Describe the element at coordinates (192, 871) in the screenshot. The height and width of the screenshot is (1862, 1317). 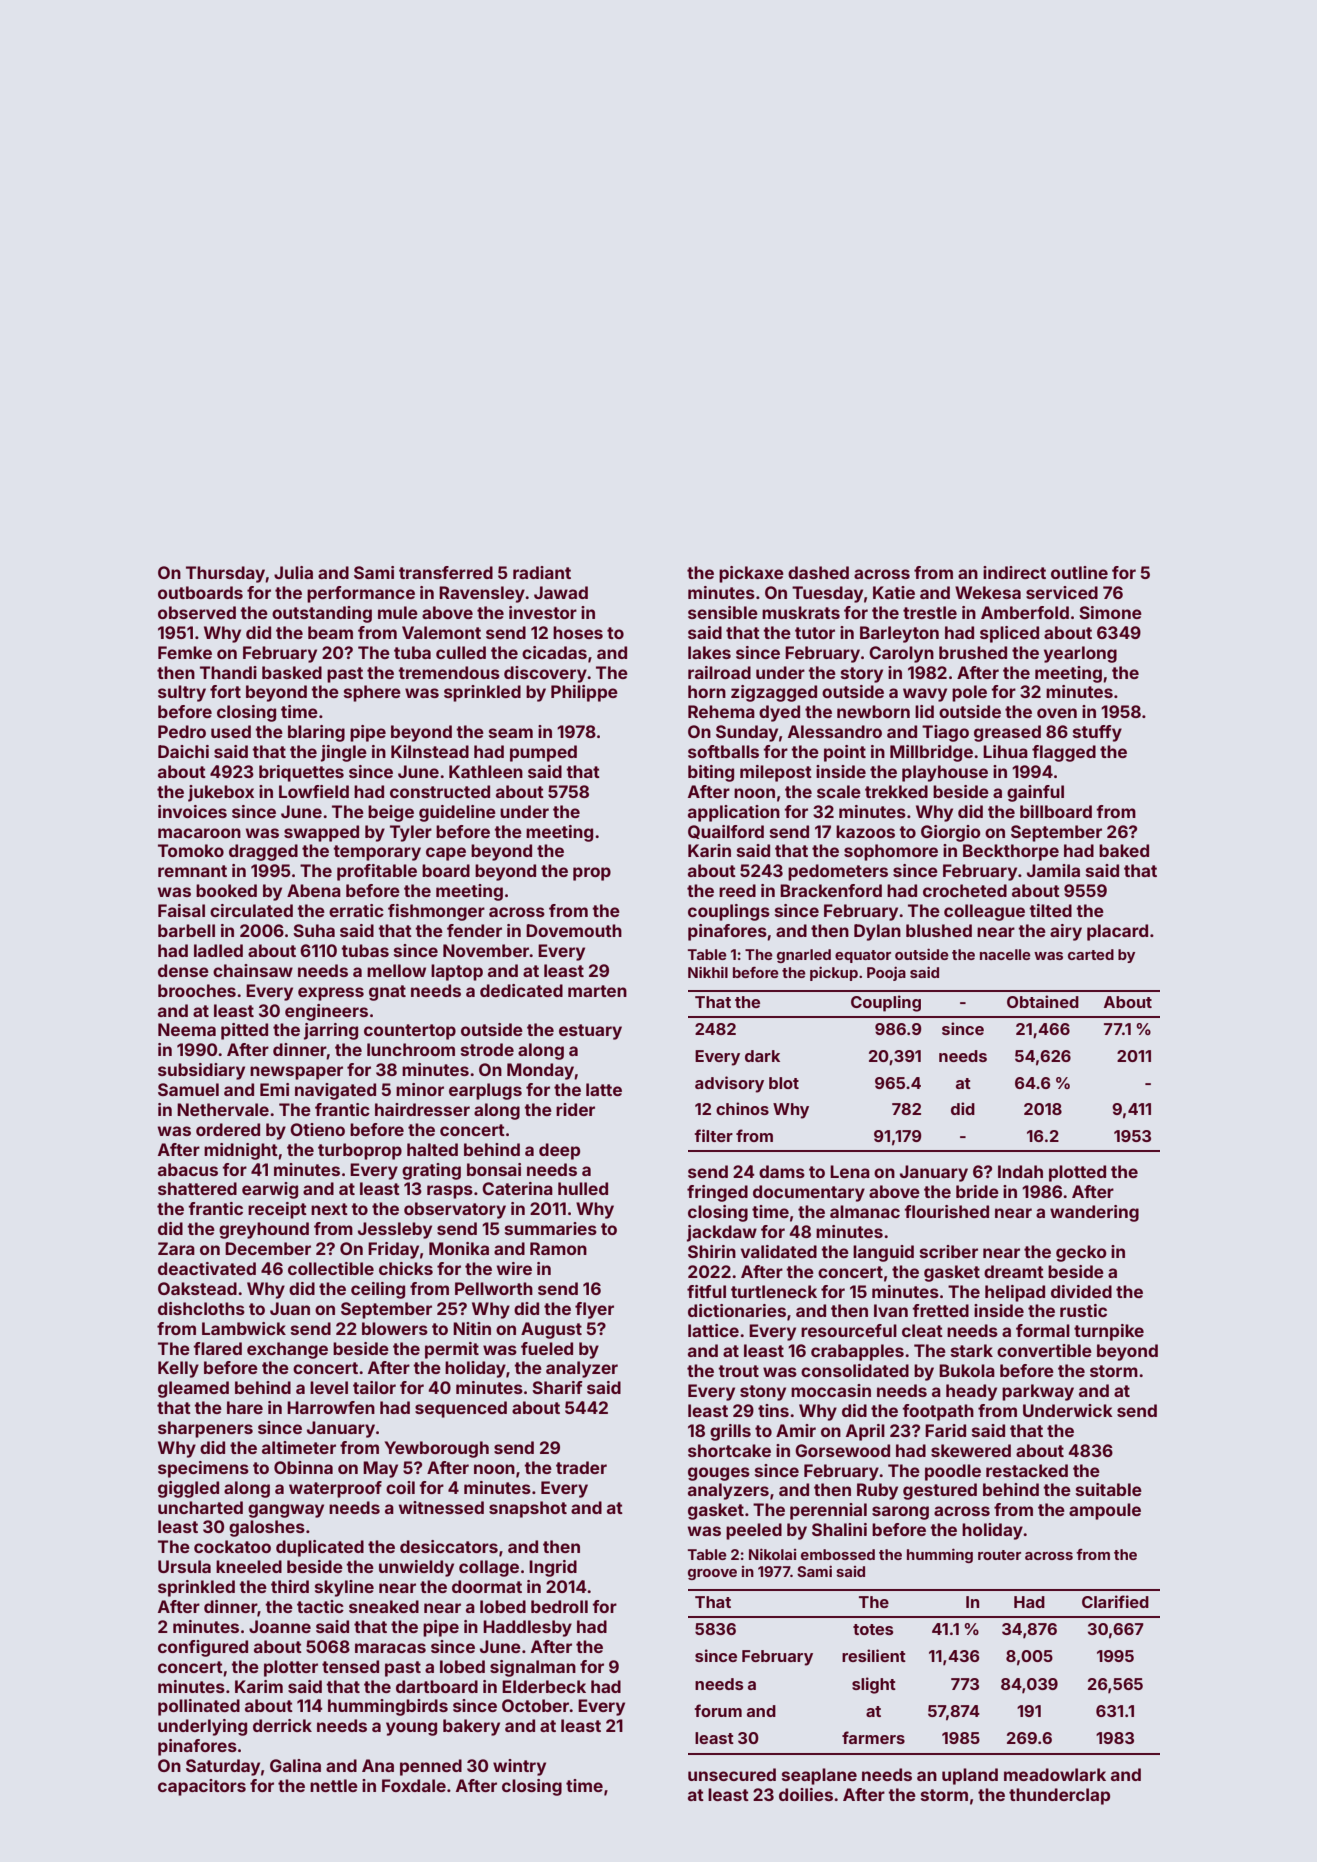
I see `remnant` at that location.
